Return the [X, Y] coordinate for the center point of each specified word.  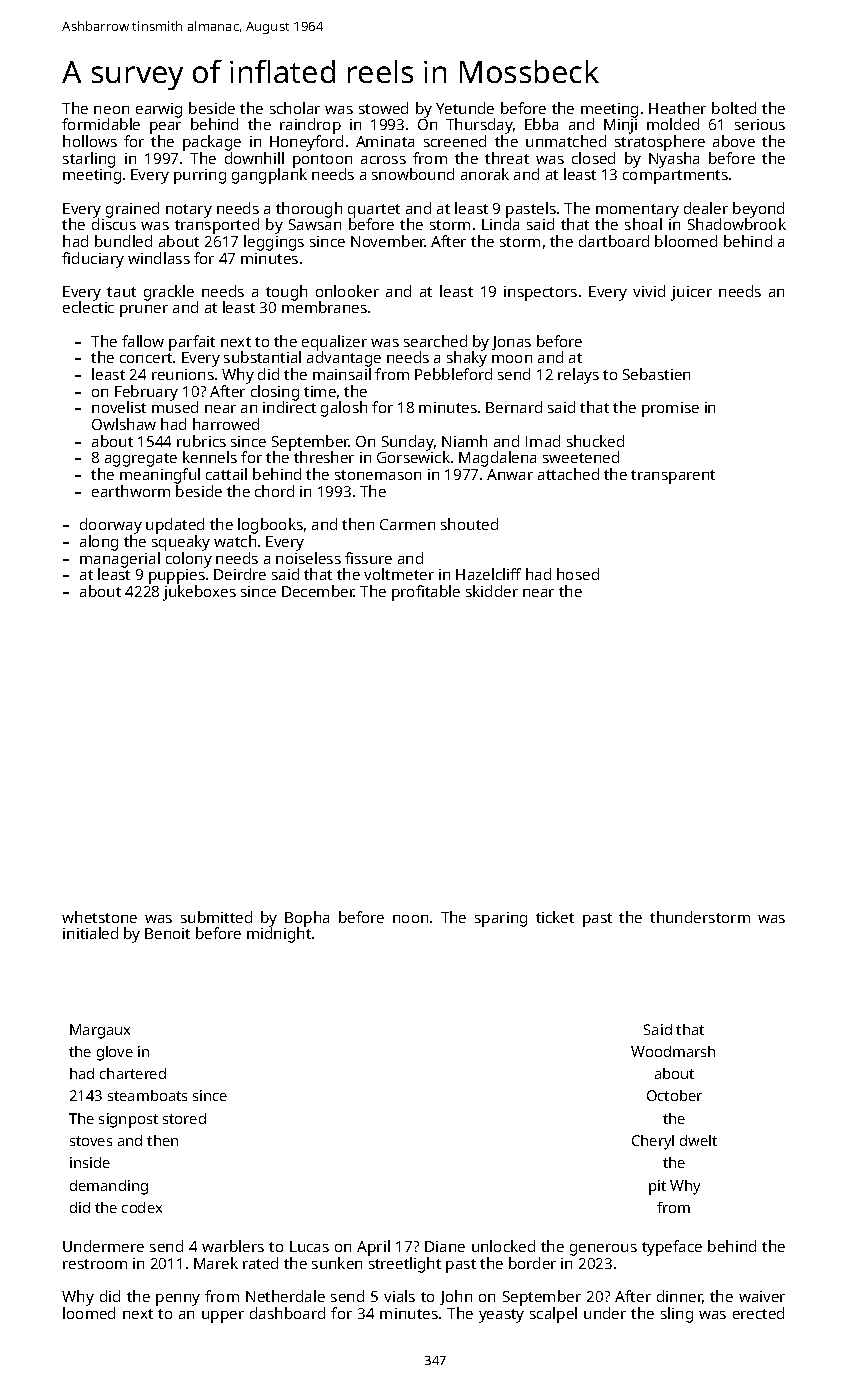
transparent [673, 477]
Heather [677, 108]
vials [399, 1296]
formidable [101, 124]
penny [178, 1300]
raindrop [310, 126]
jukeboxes [199, 593]
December [318, 591]
